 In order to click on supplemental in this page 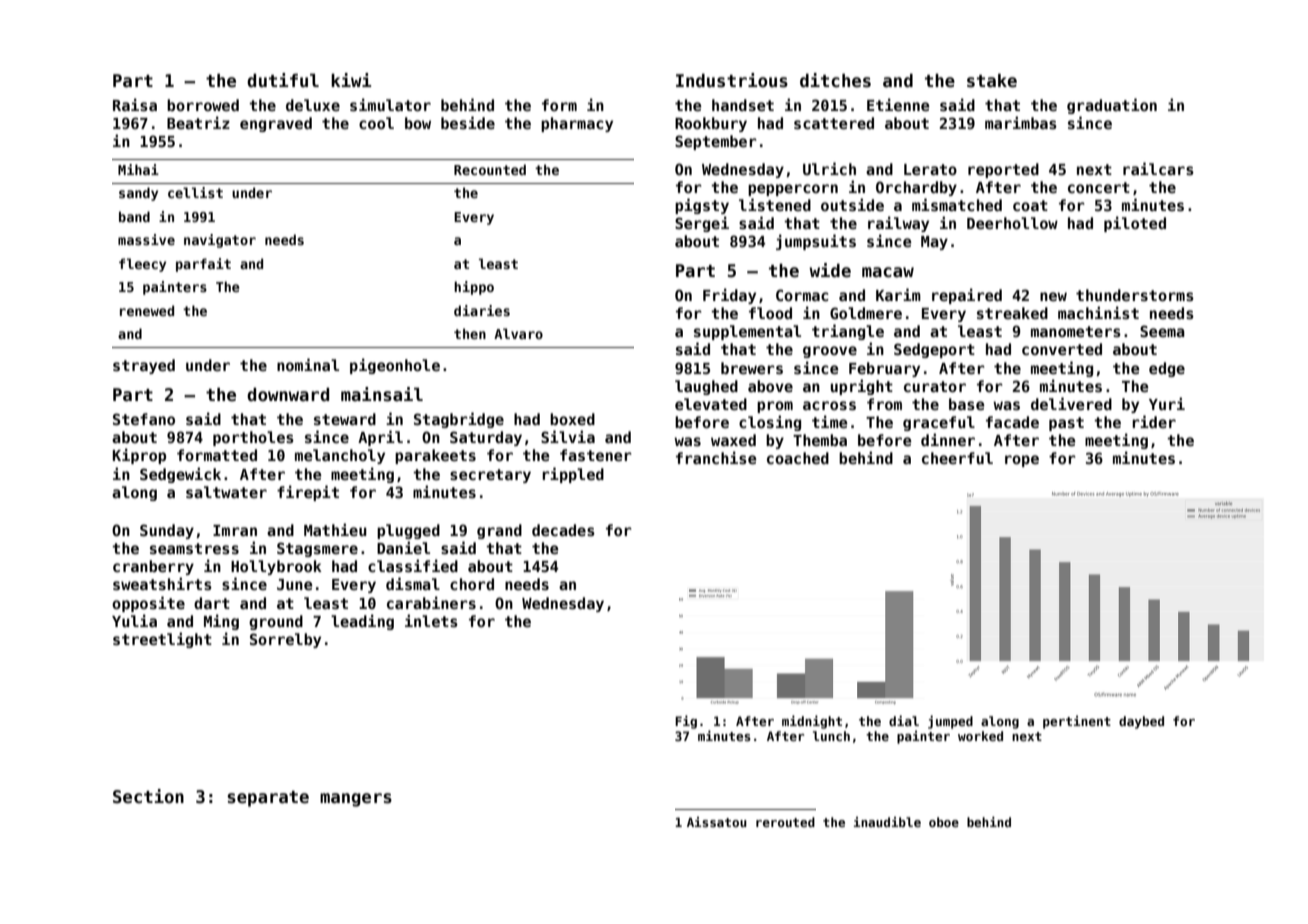, I will do `click(747, 332)`.
